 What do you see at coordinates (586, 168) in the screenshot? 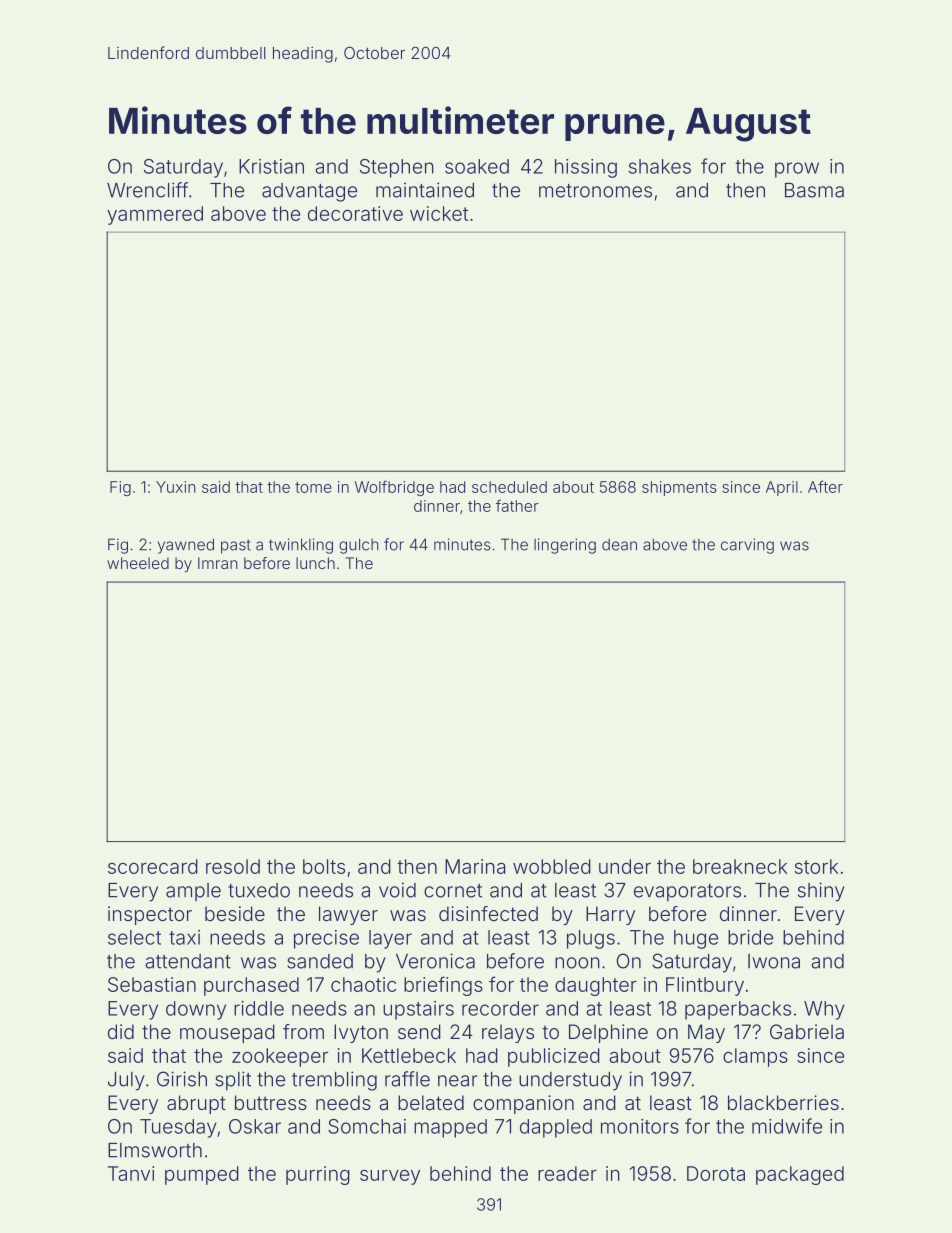
I see `hissing` at bounding box center [586, 168].
